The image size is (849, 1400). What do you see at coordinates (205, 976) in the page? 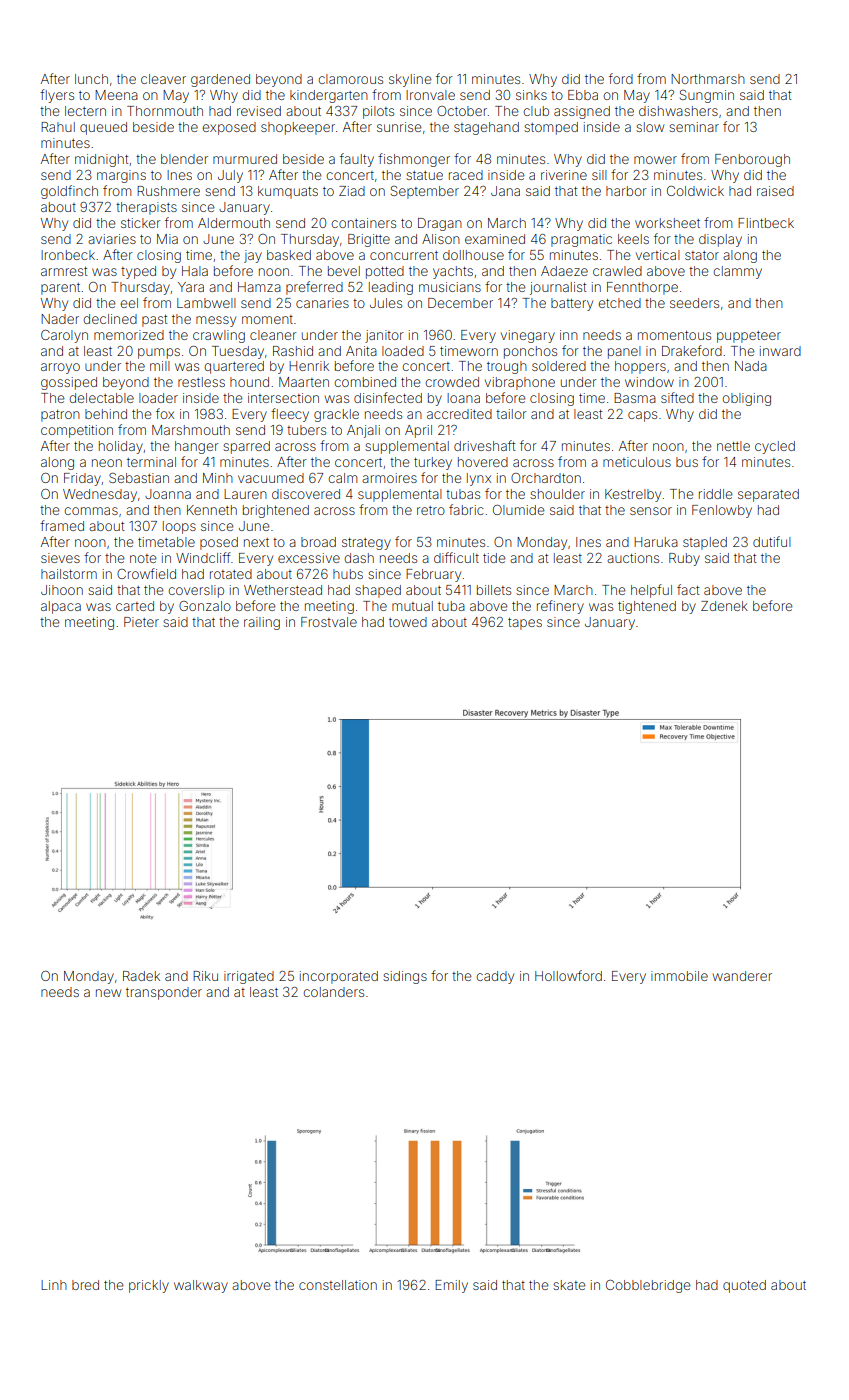
I see `Riku` at bounding box center [205, 976].
